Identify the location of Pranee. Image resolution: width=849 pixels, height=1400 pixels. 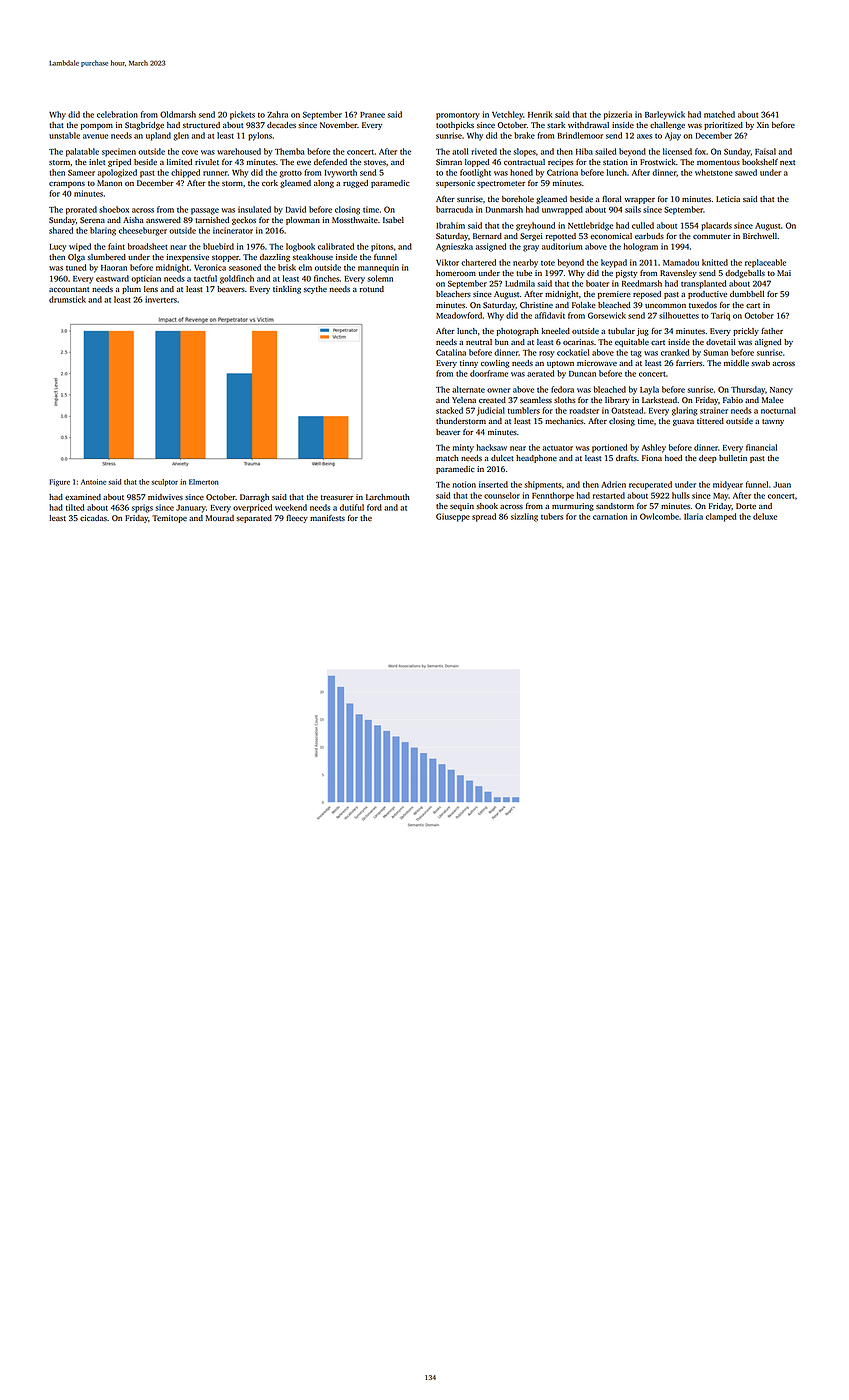
(372, 115).
